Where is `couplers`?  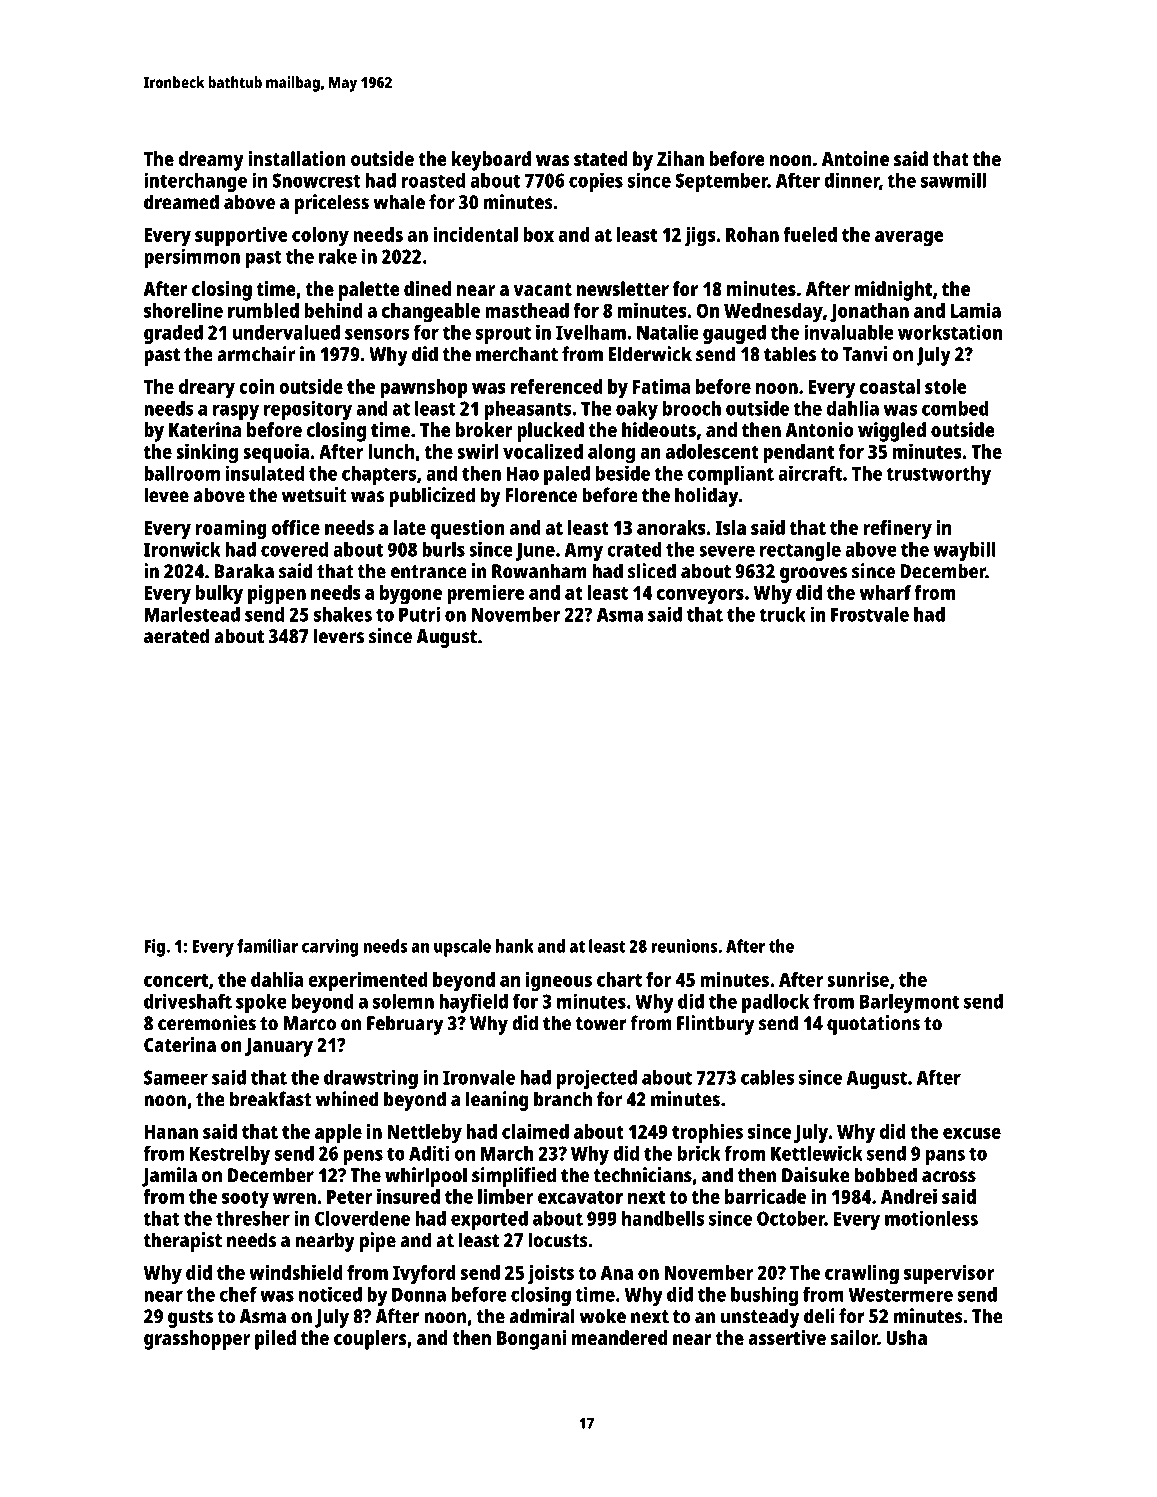
couplers is located at coordinates (370, 1340).
